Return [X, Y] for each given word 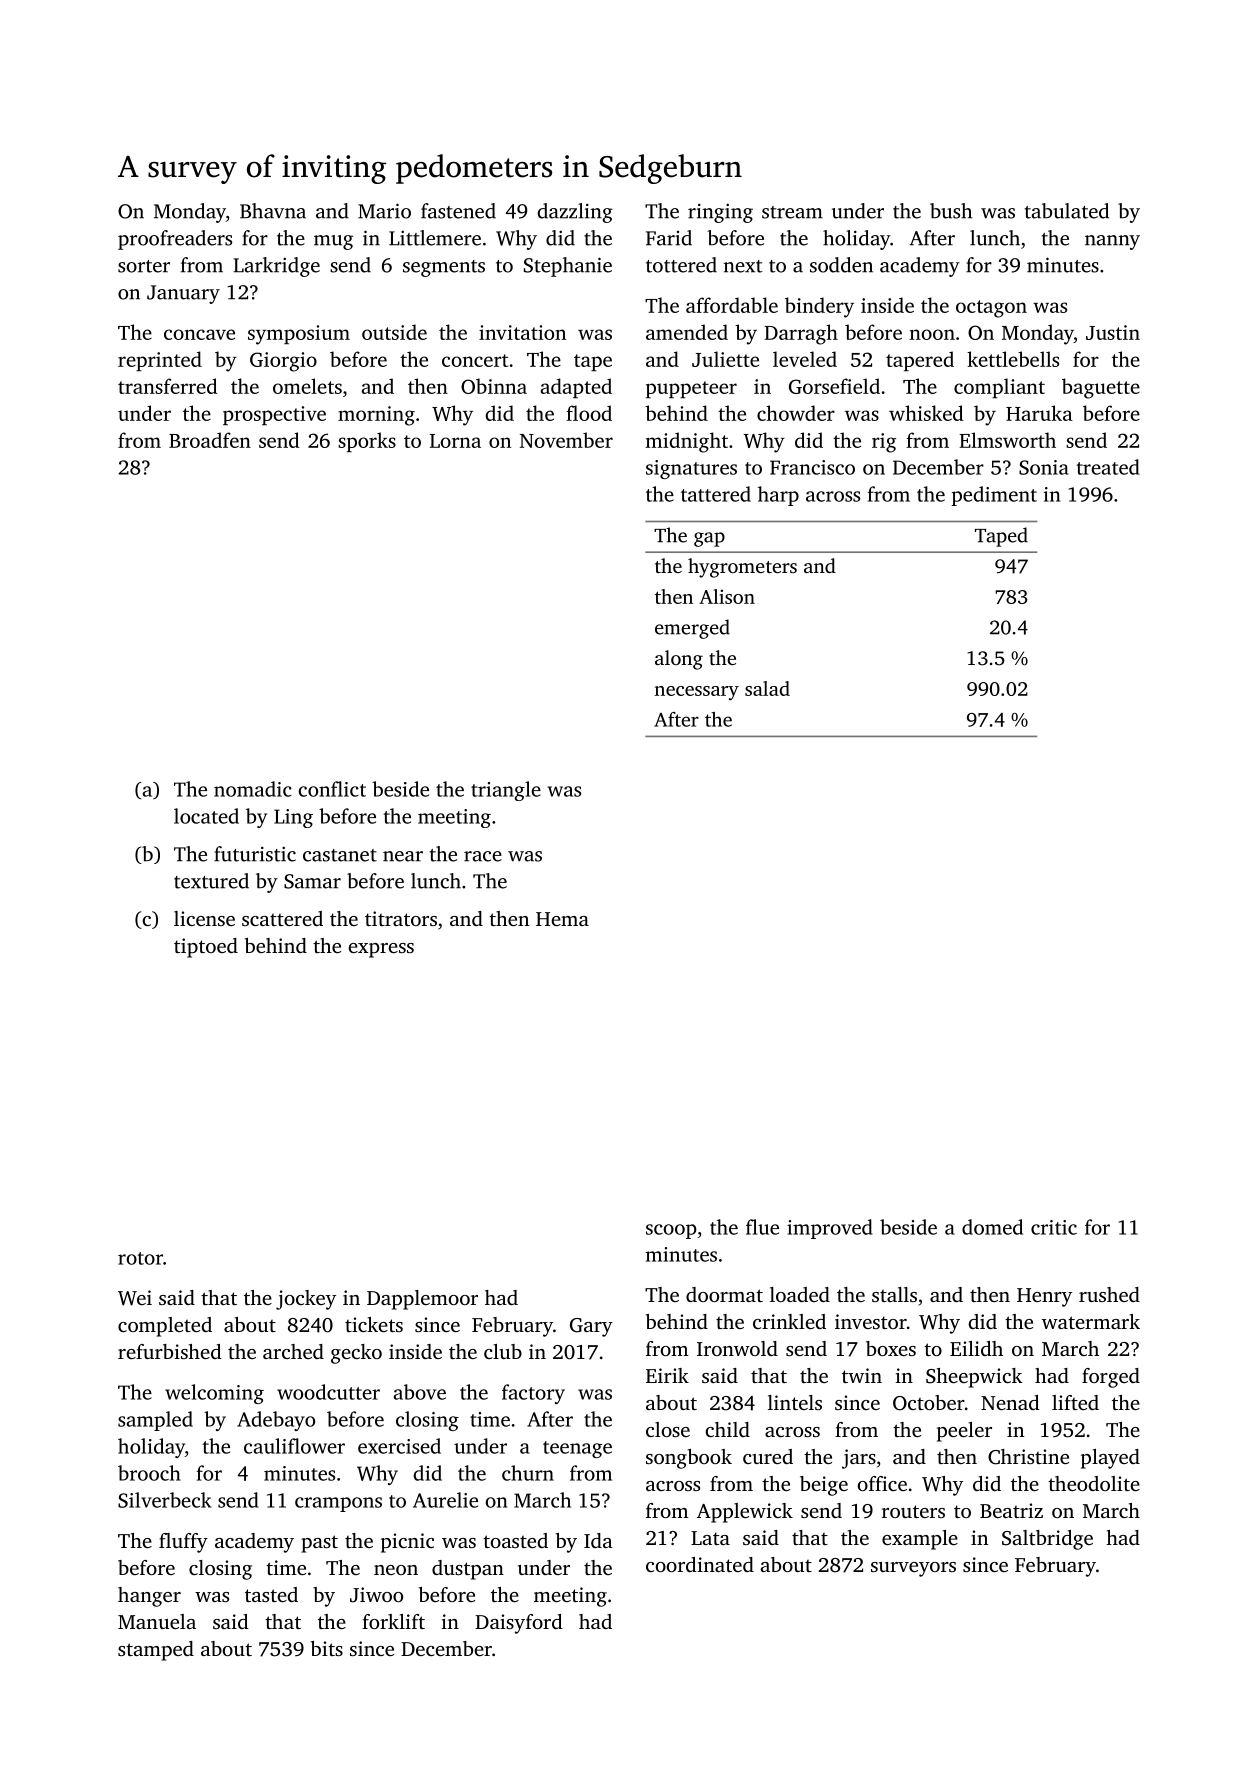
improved [830, 1229]
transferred [168, 386]
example [920, 1540]
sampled [155, 1421]
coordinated [700, 1564]
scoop [671, 1231]
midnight [686, 442]
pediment [994, 496]
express [381, 950]
